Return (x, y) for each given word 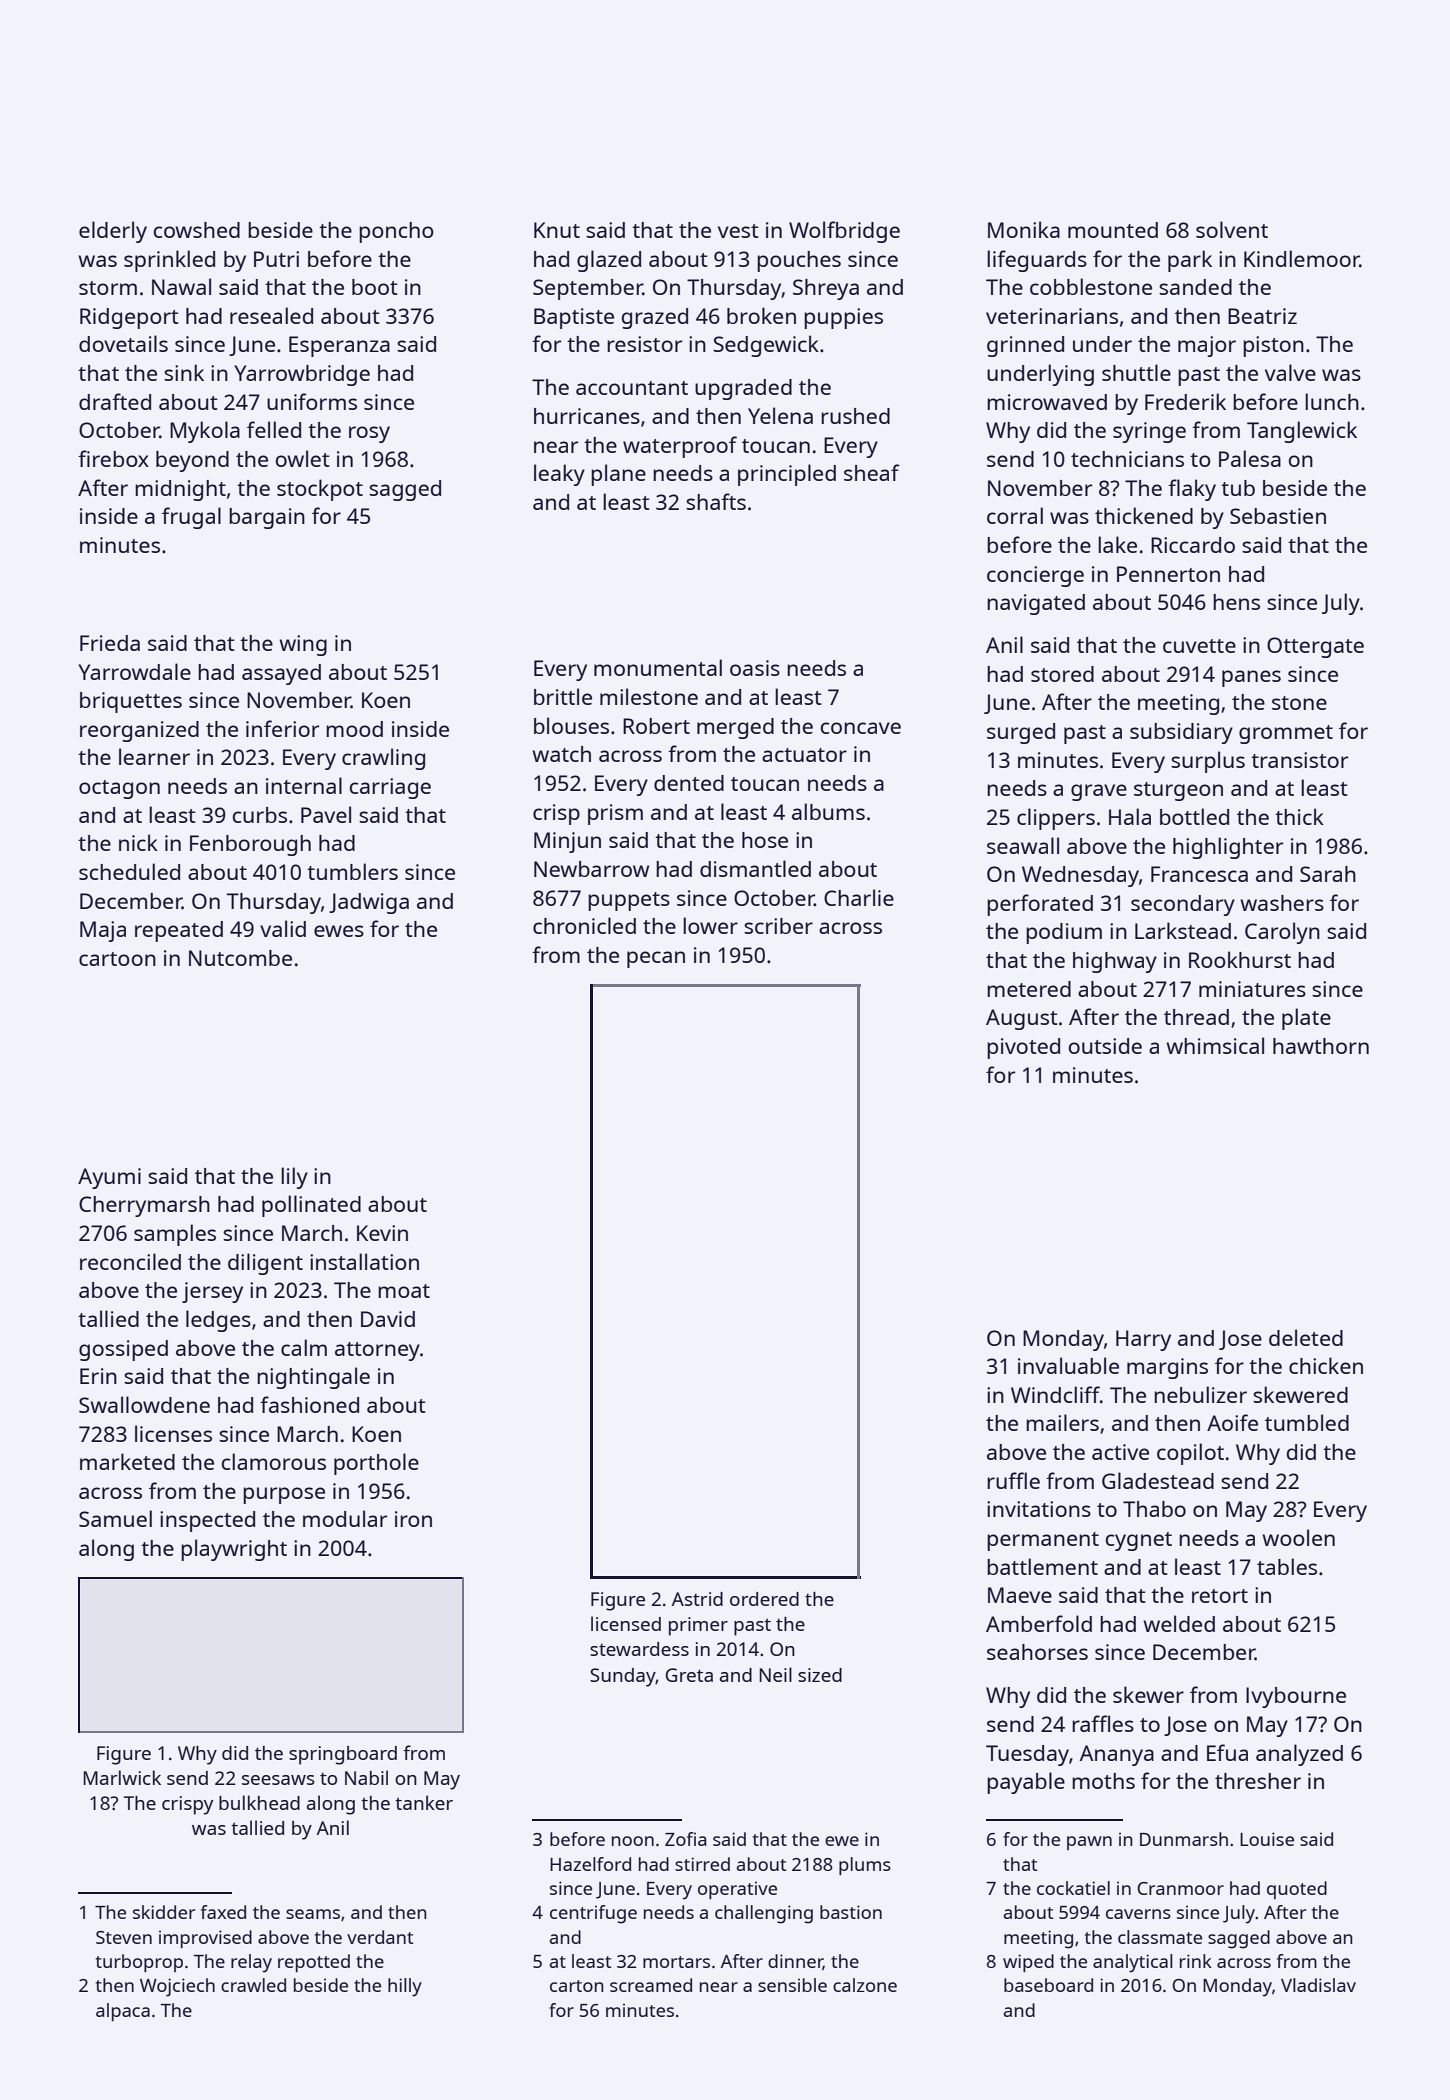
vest (738, 231)
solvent (1232, 229)
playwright (234, 1550)
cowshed (197, 230)
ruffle (1013, 1480)
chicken (1326, 1365)
